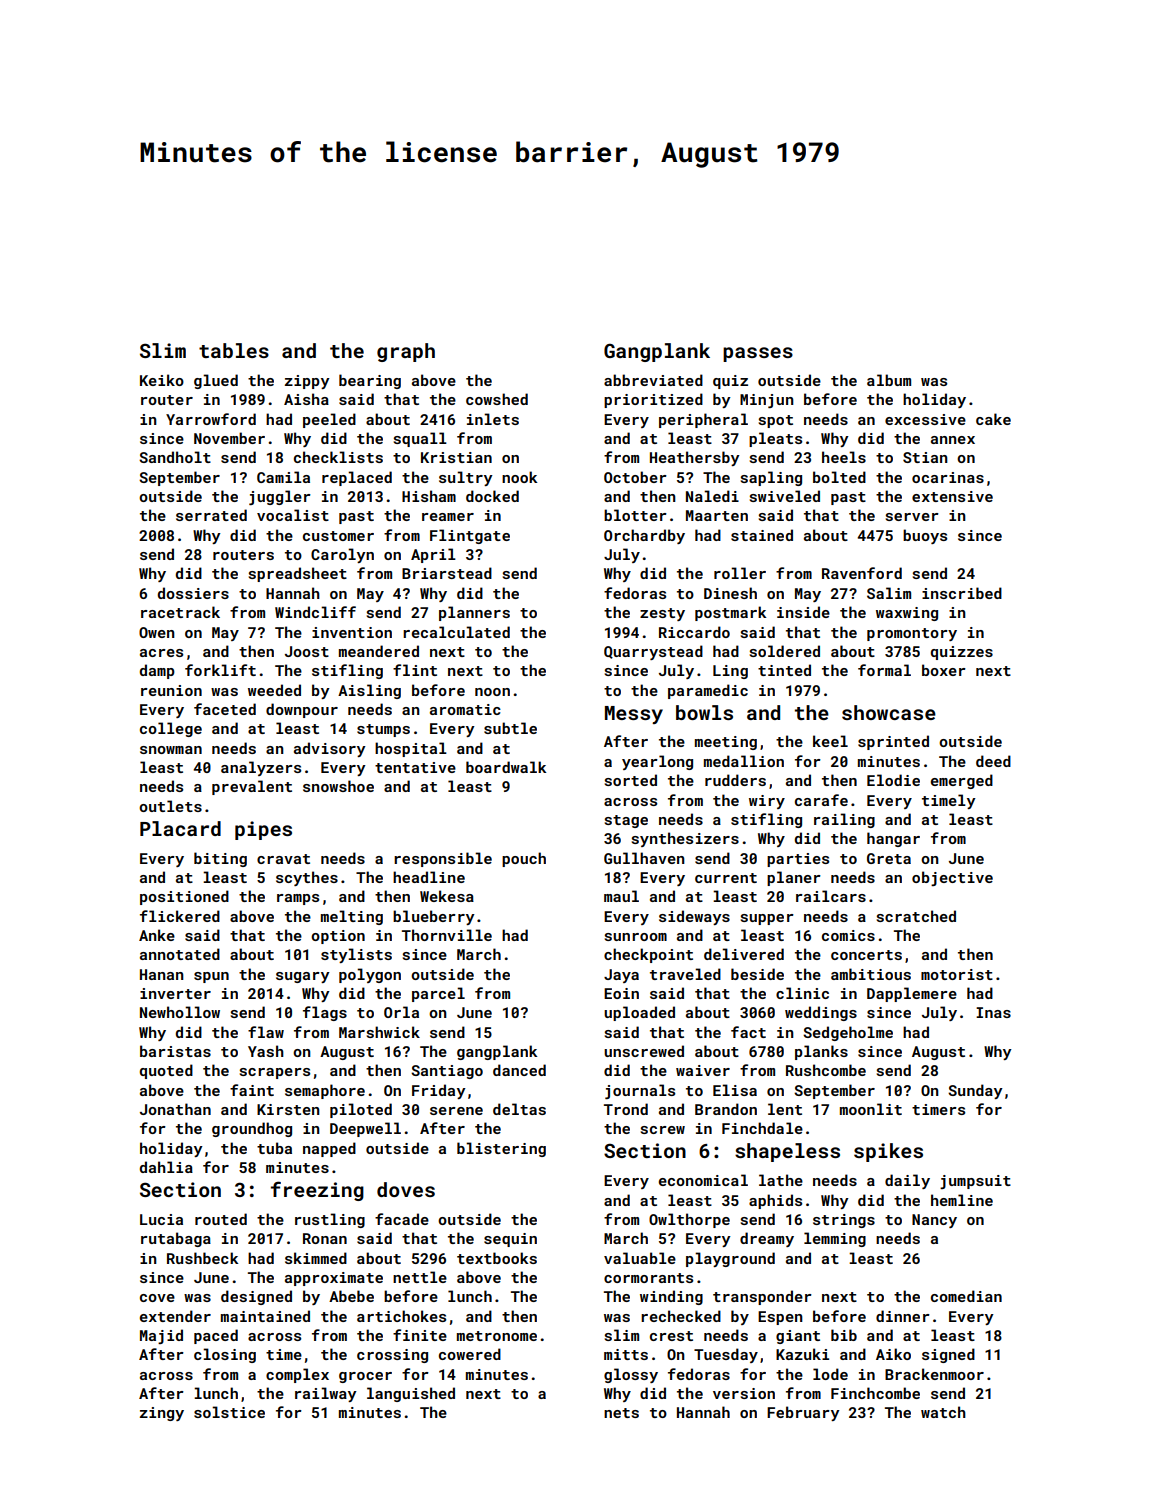  I want to click on Ronan, so click(325, 1238).
